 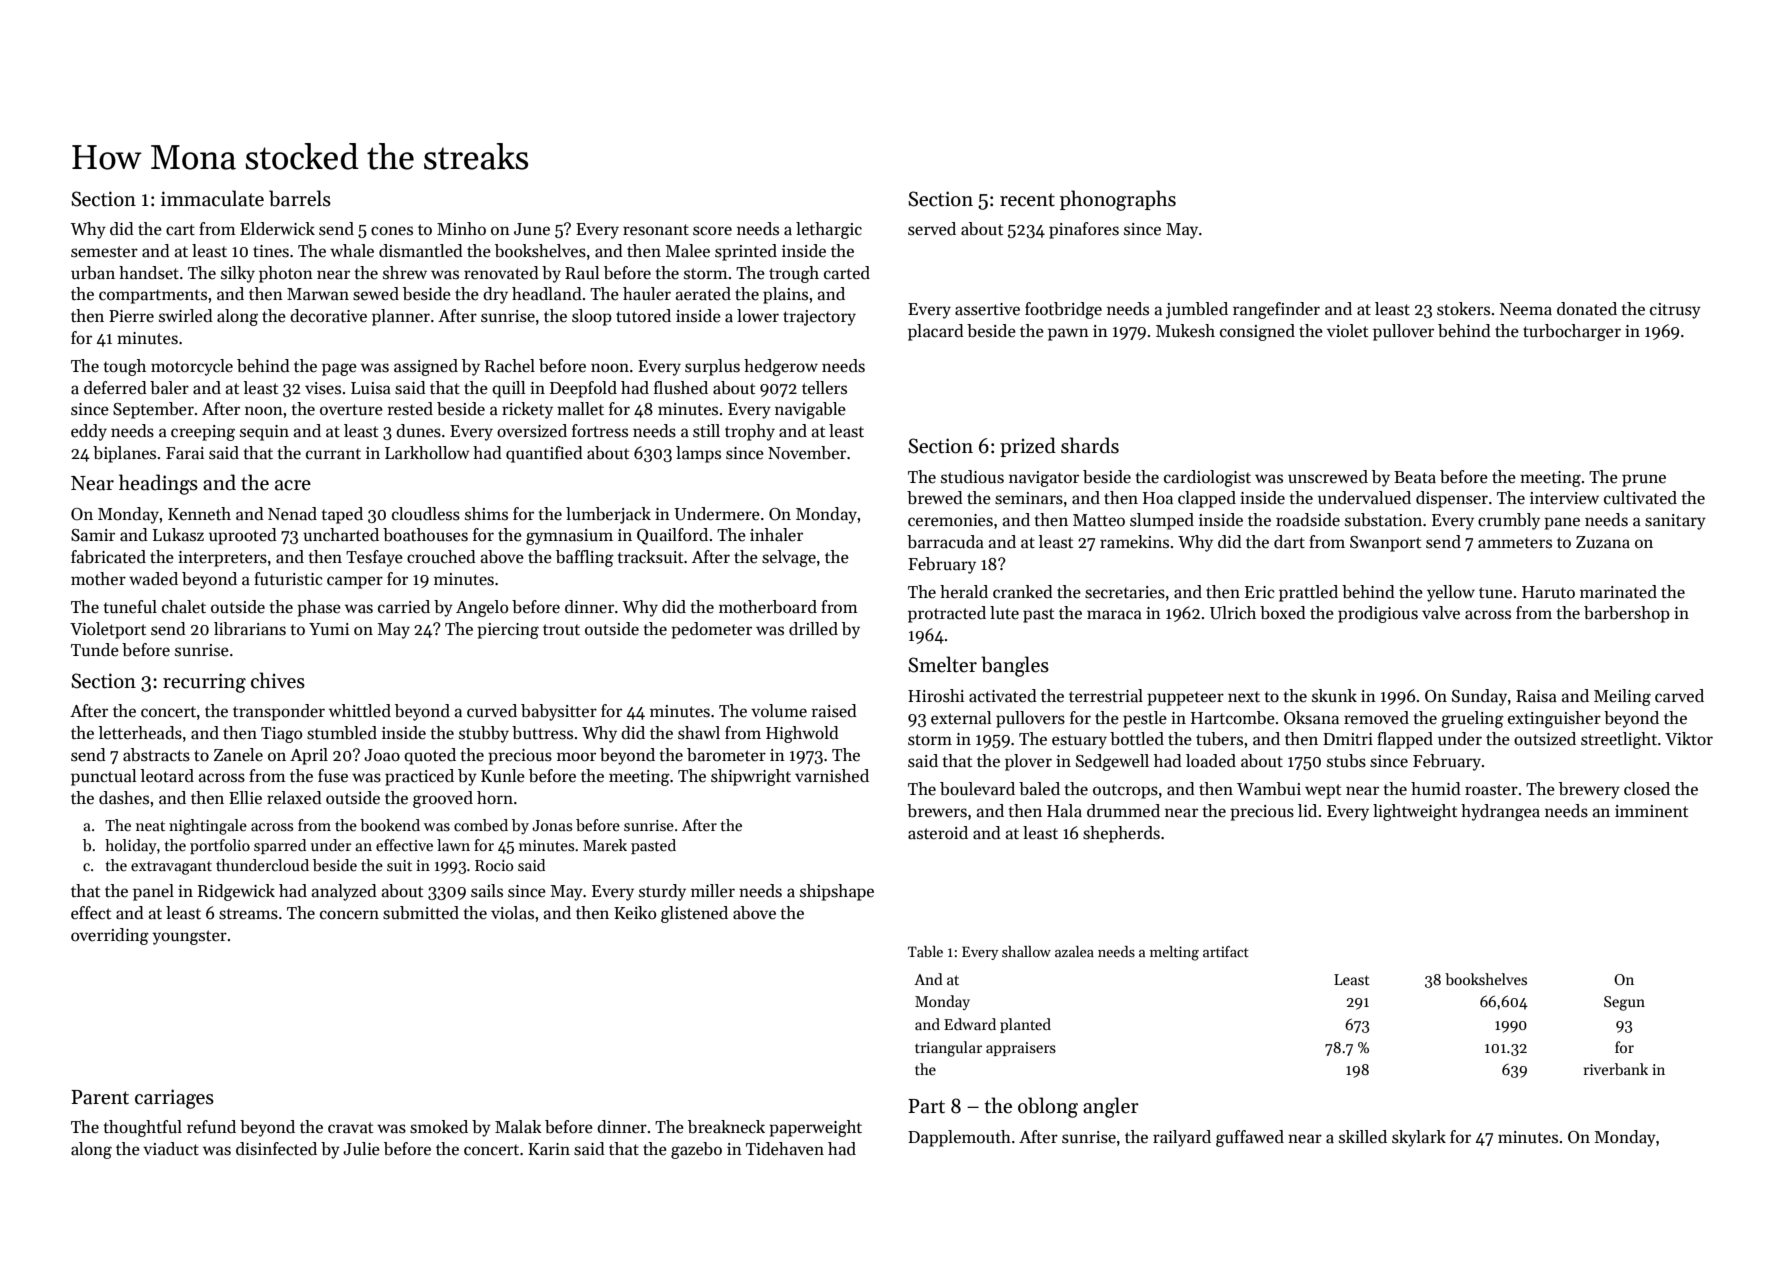 What do you see at coordinates (1500, 812) in the page?
I see `hydrangea` at bounding box center [1500, 812].
